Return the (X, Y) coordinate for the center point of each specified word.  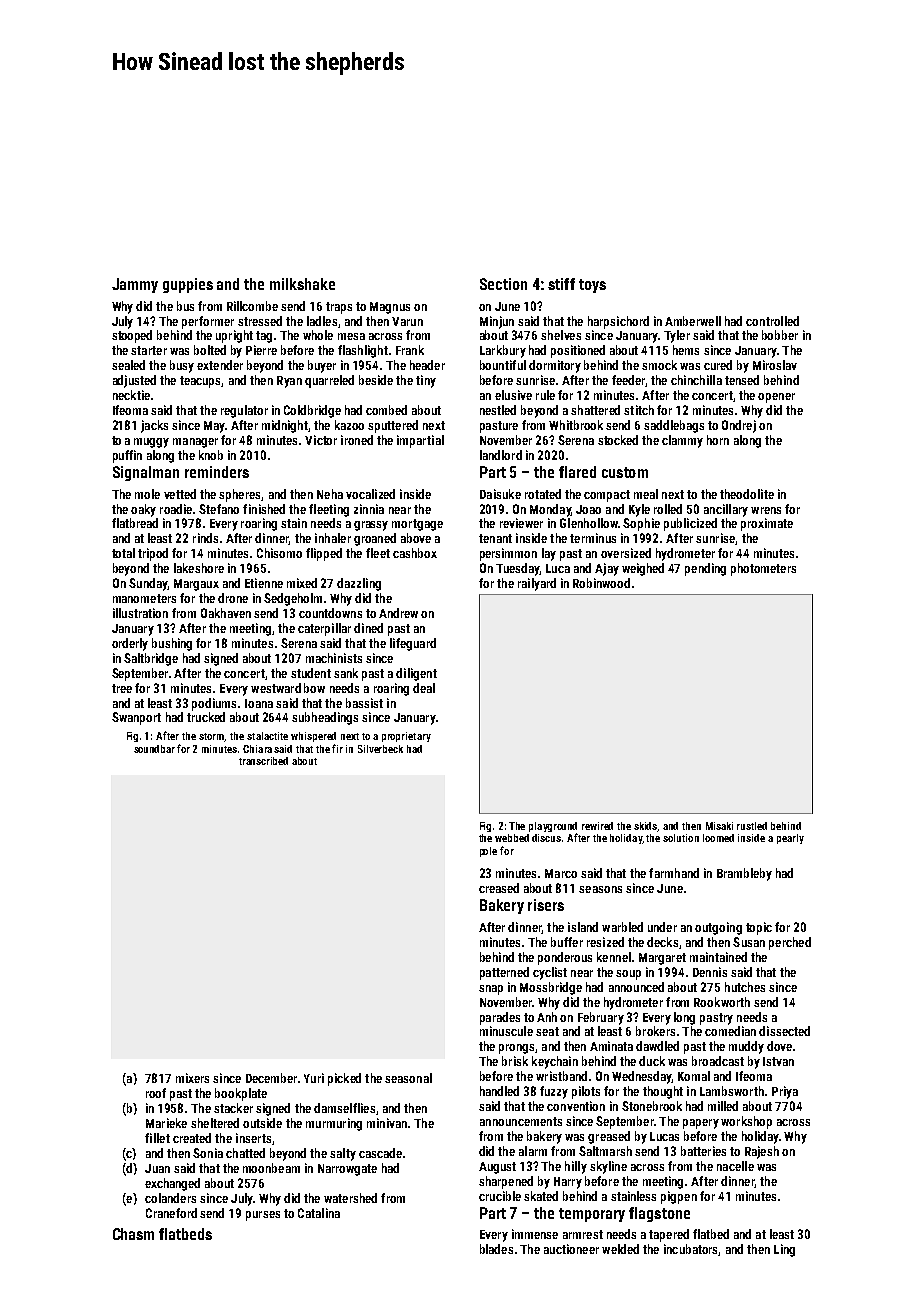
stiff (561, 284)
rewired (597, 826)
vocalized (370, 494)
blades (496, 1249)
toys (592, 286)
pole (488, 852)
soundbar (154, 749)
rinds (205, 538)
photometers (763, 569)
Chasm (133, 1234)
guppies (188, 285)
